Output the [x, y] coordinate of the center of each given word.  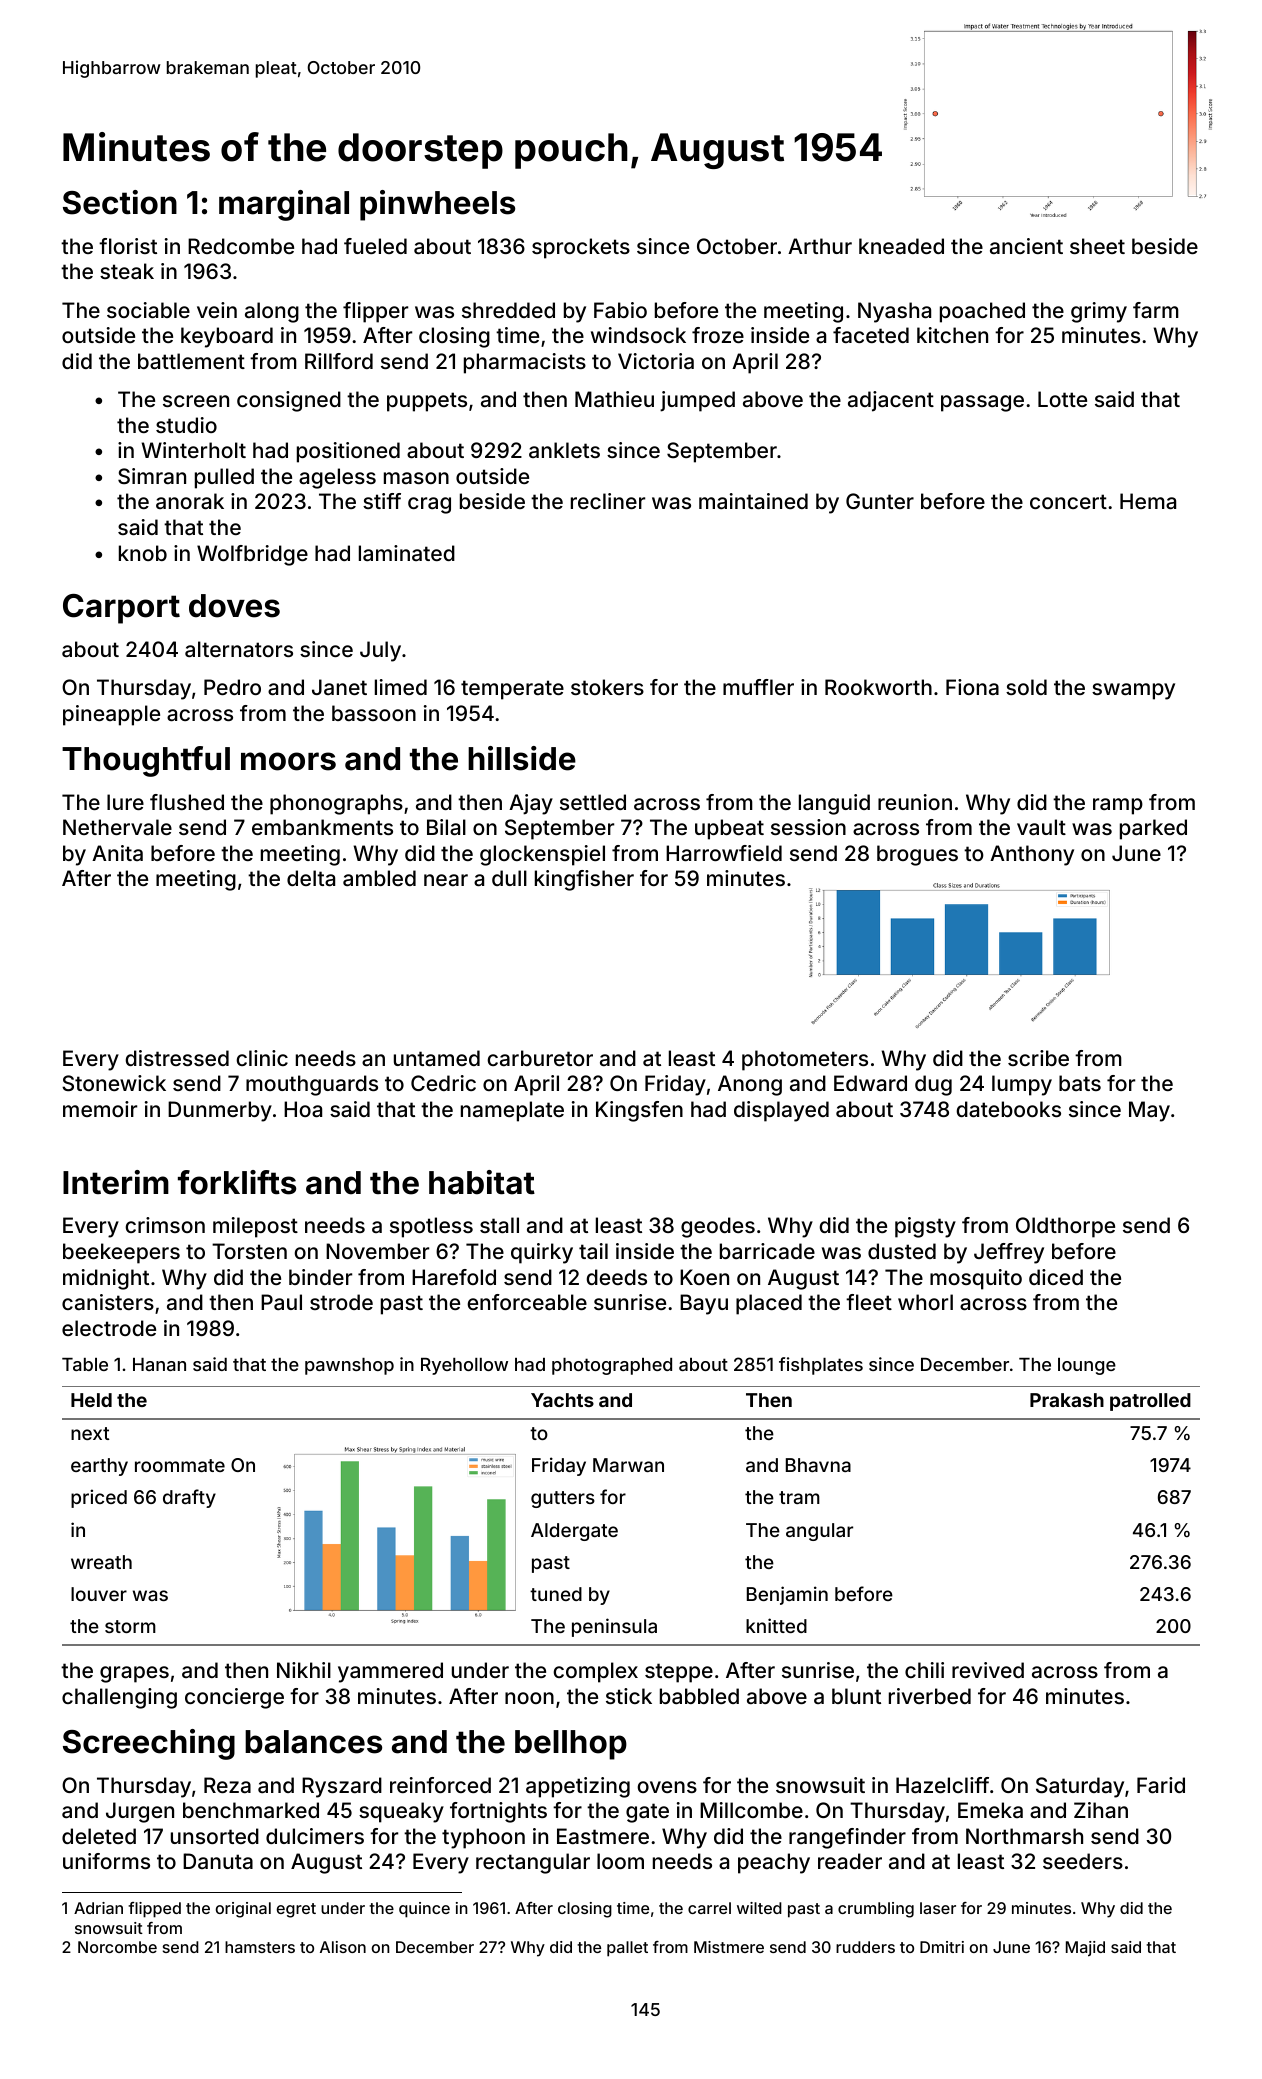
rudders [865, 1947]
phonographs [336, 804]
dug [933, 1085]
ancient [1026, 246]
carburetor [540, 1058]
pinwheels [437, 205]
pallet [627, 1949]
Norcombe [117, 1947]
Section [120, 202]
